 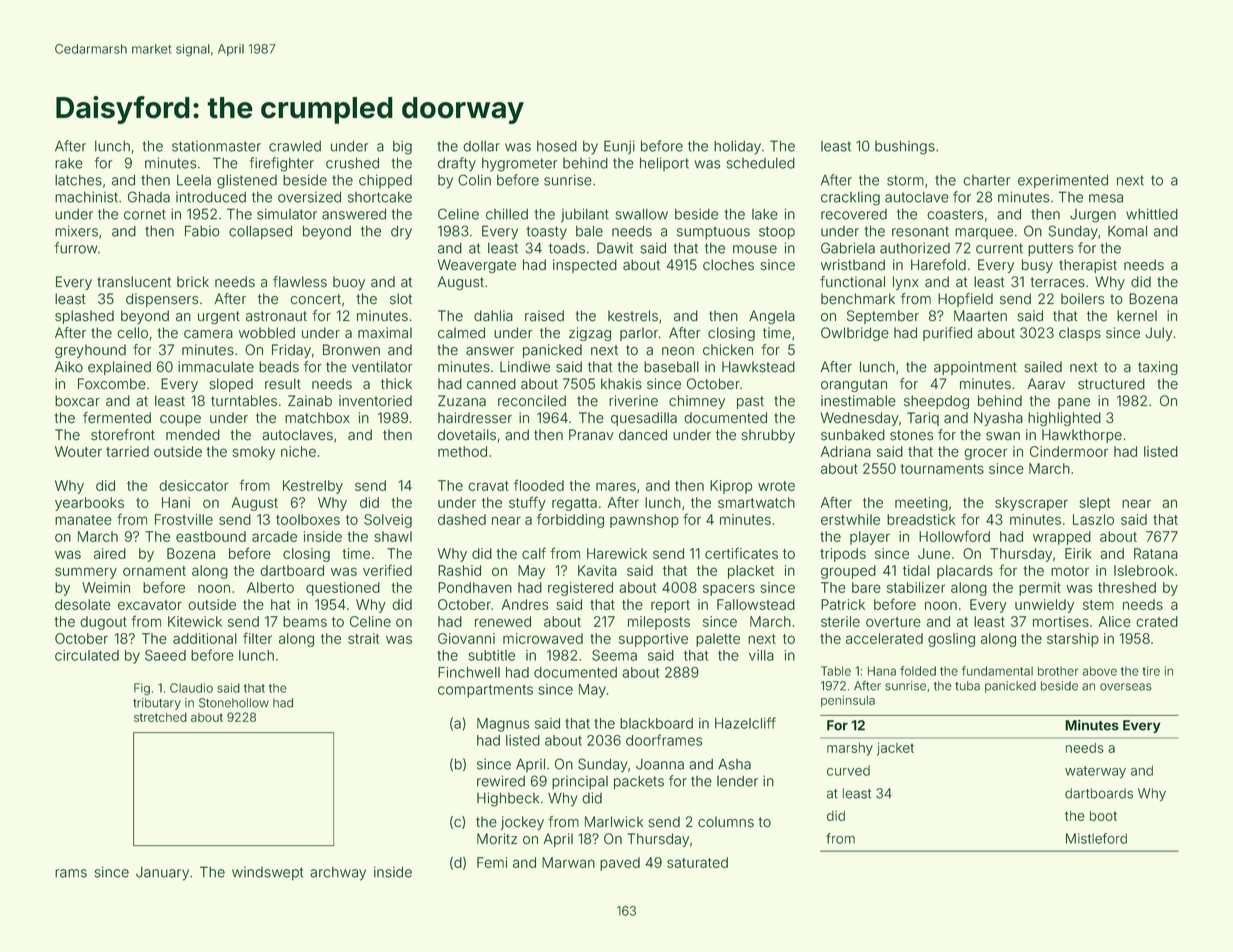 What do you see at coordinates (920, 231) in the page?
I see `resonant` at bounding box center [920, 231].
